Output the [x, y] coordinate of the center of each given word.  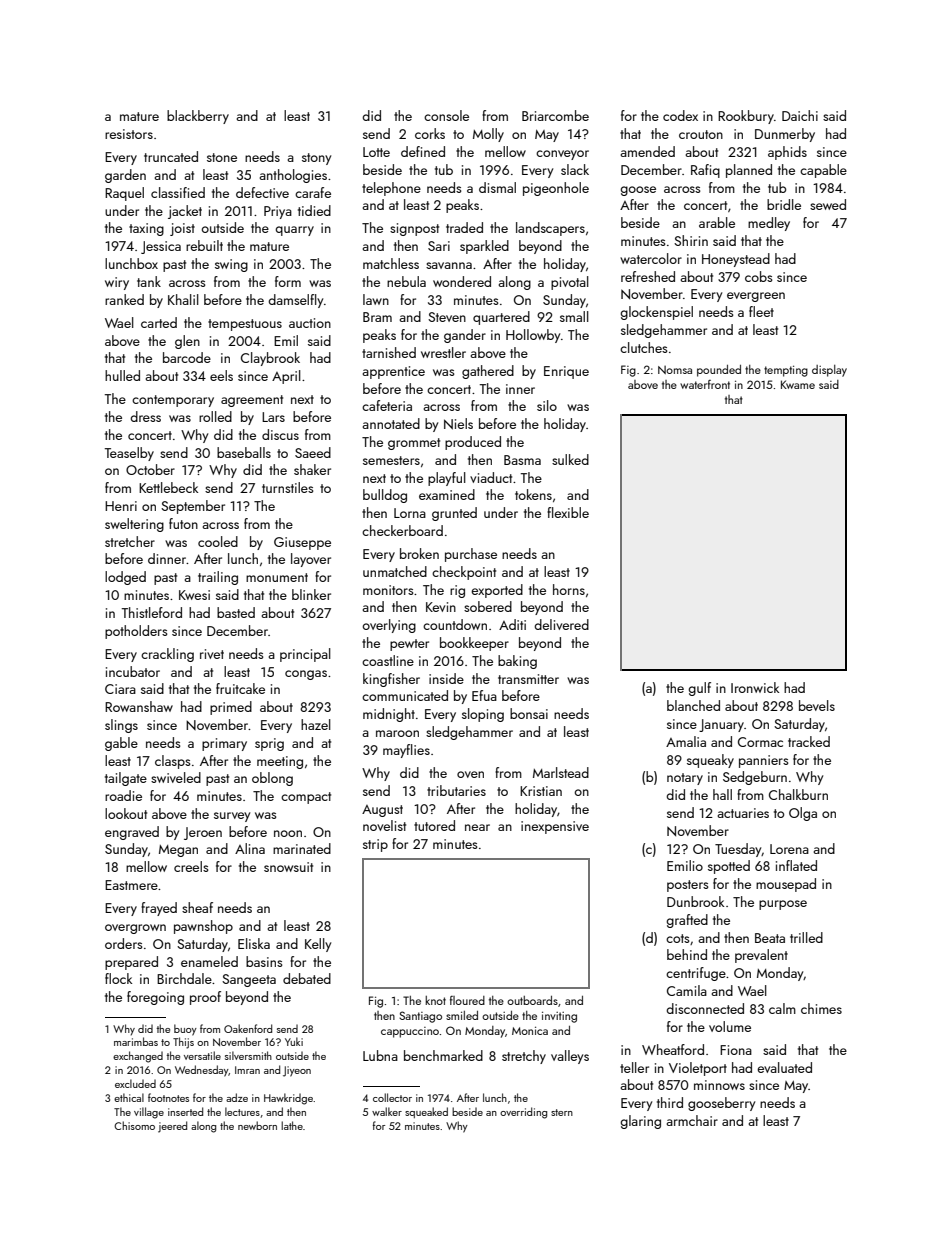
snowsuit [288, 867]
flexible [568, 512]
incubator [133, 671]
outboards [532, 1000]
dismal [497, 187]
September [193, 507]
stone [222, 157]
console [446, 115]
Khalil [183, 299]
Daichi [800, 115]
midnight [389, 715]
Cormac [760, 742]
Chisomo [134, 1125]
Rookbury [746, 117]
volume [730, 1026]
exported [497, 591]
